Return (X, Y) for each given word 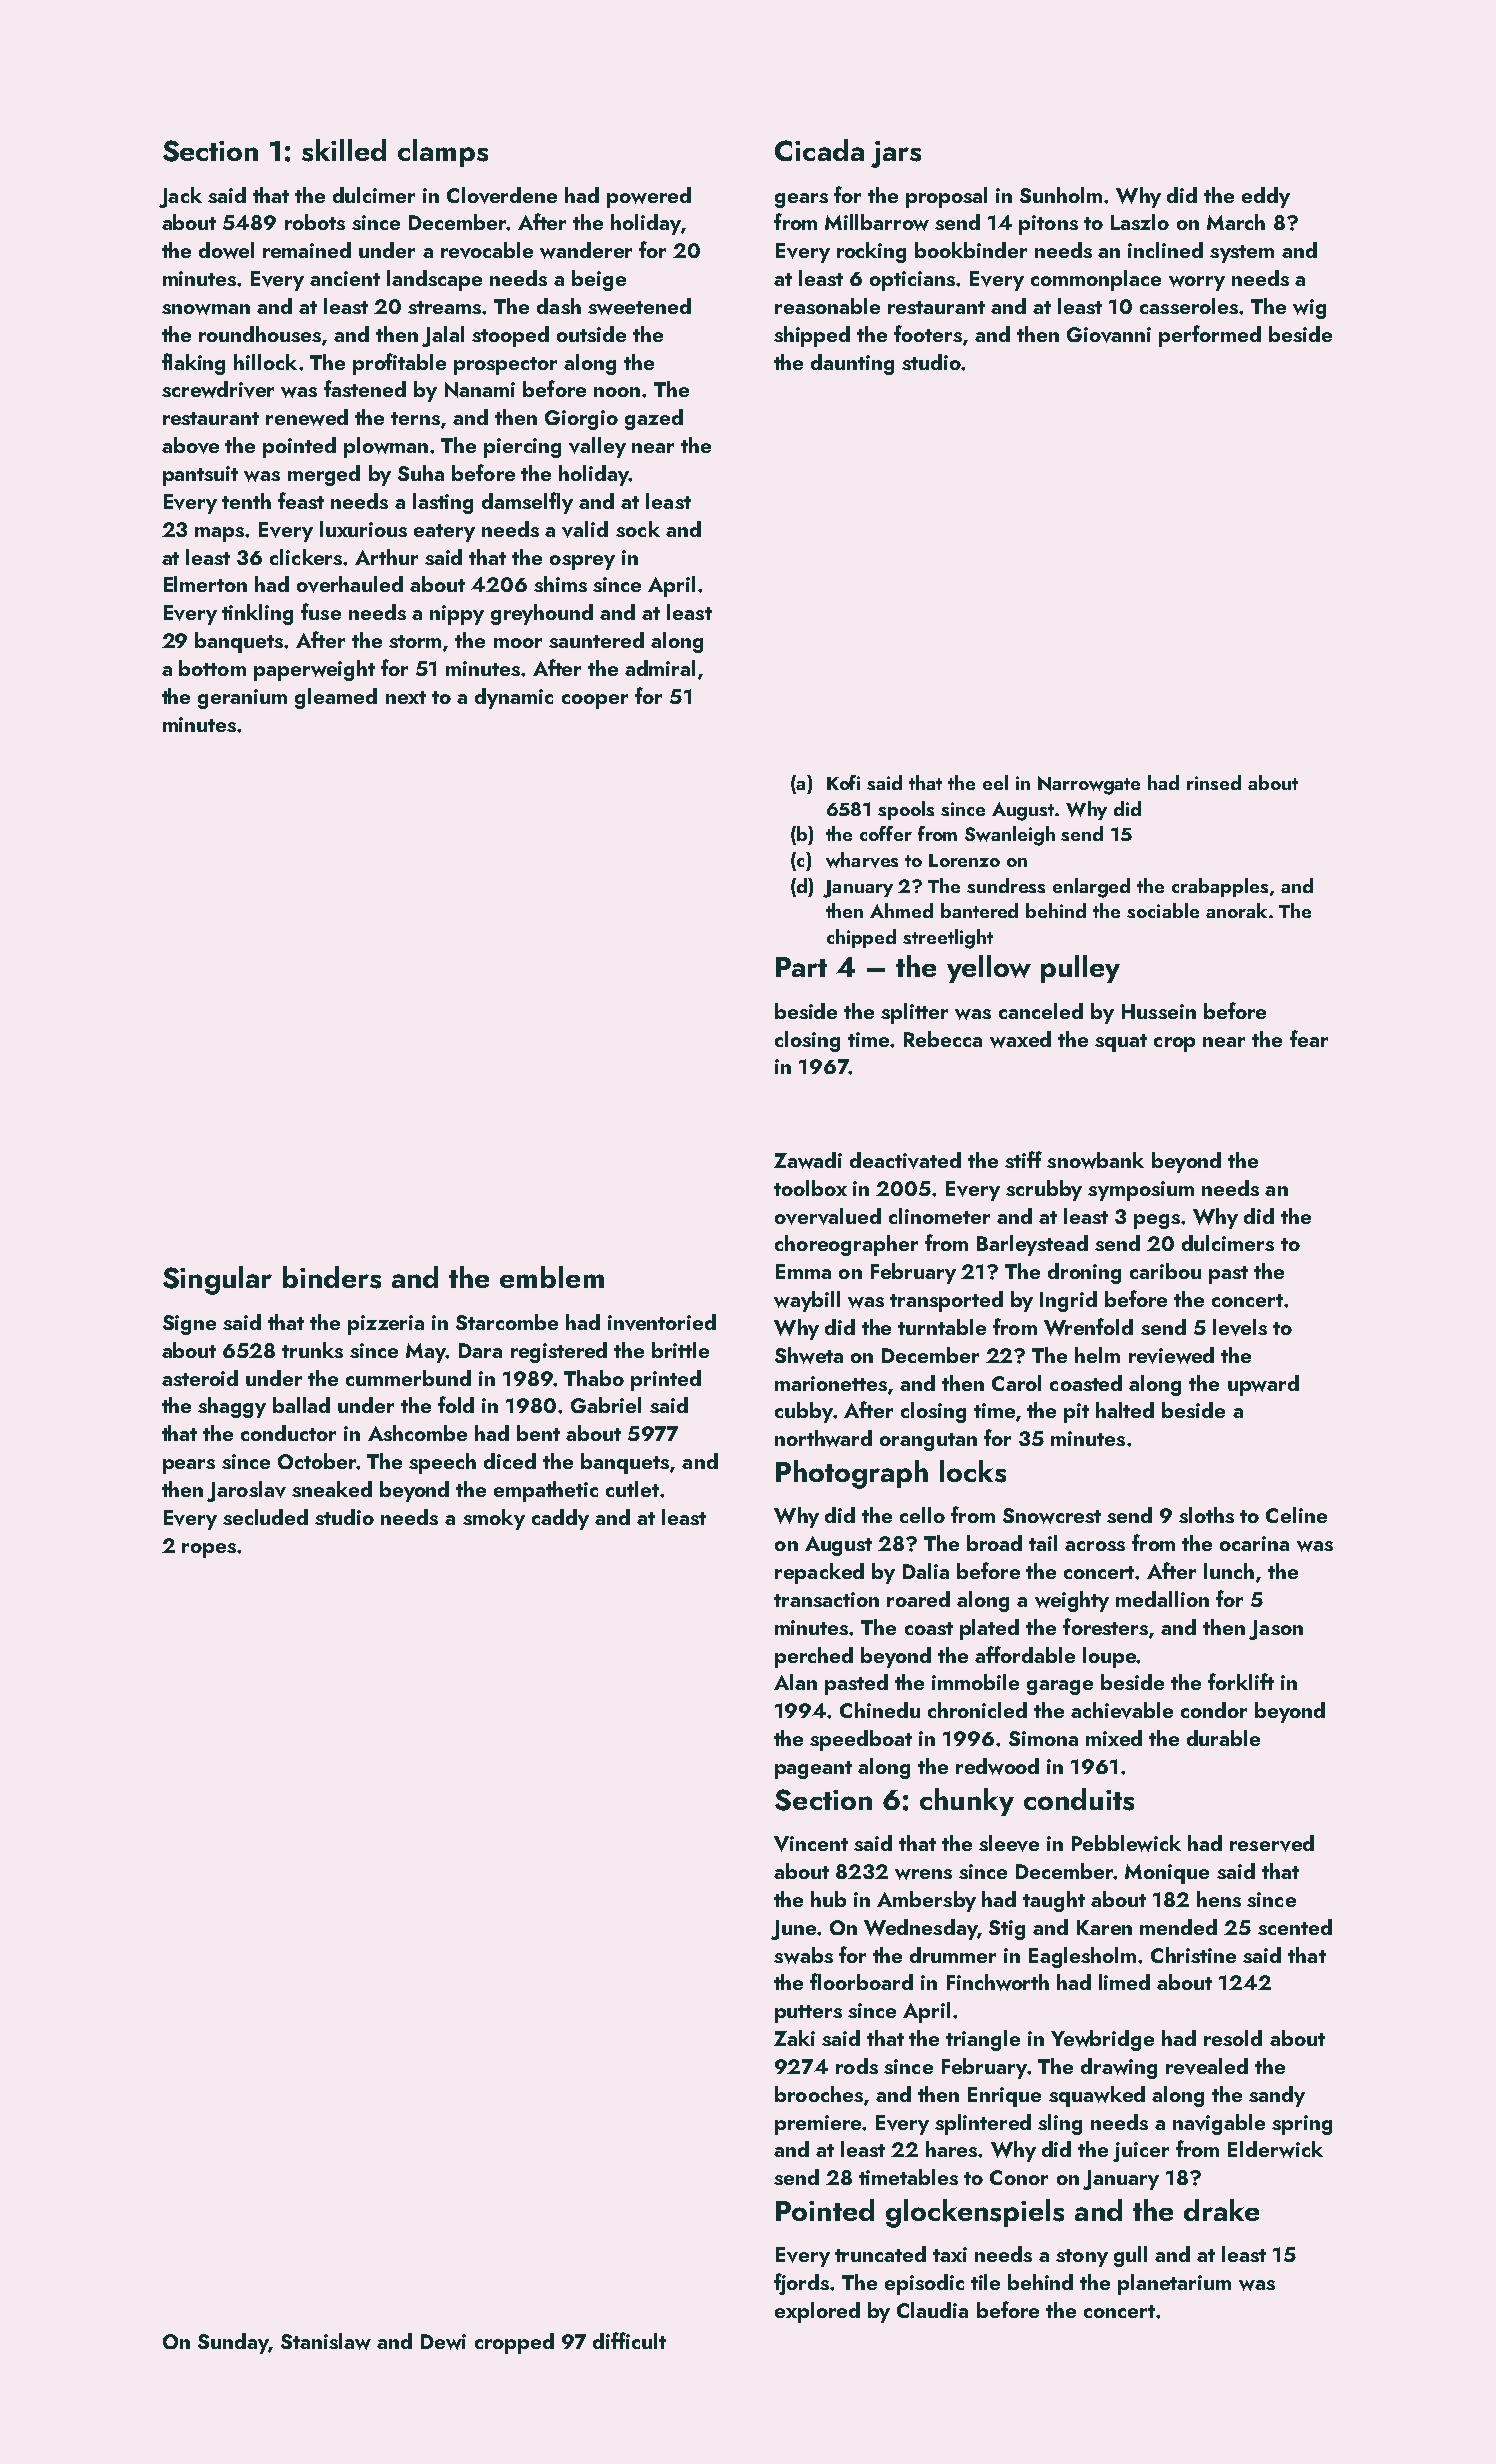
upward (1263, 1385)
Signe (189, 1325)
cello (922, 1515)
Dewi (443, 2342)
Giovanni (1109, 335)
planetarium (1174, 2284)
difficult (629, 2340)
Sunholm (1061, 195)
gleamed (336, 698)
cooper (595, 701)
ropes (209, 1550)
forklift (1241, 1681)
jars (896, 154)
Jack (180, 197)
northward (823, 1438)
